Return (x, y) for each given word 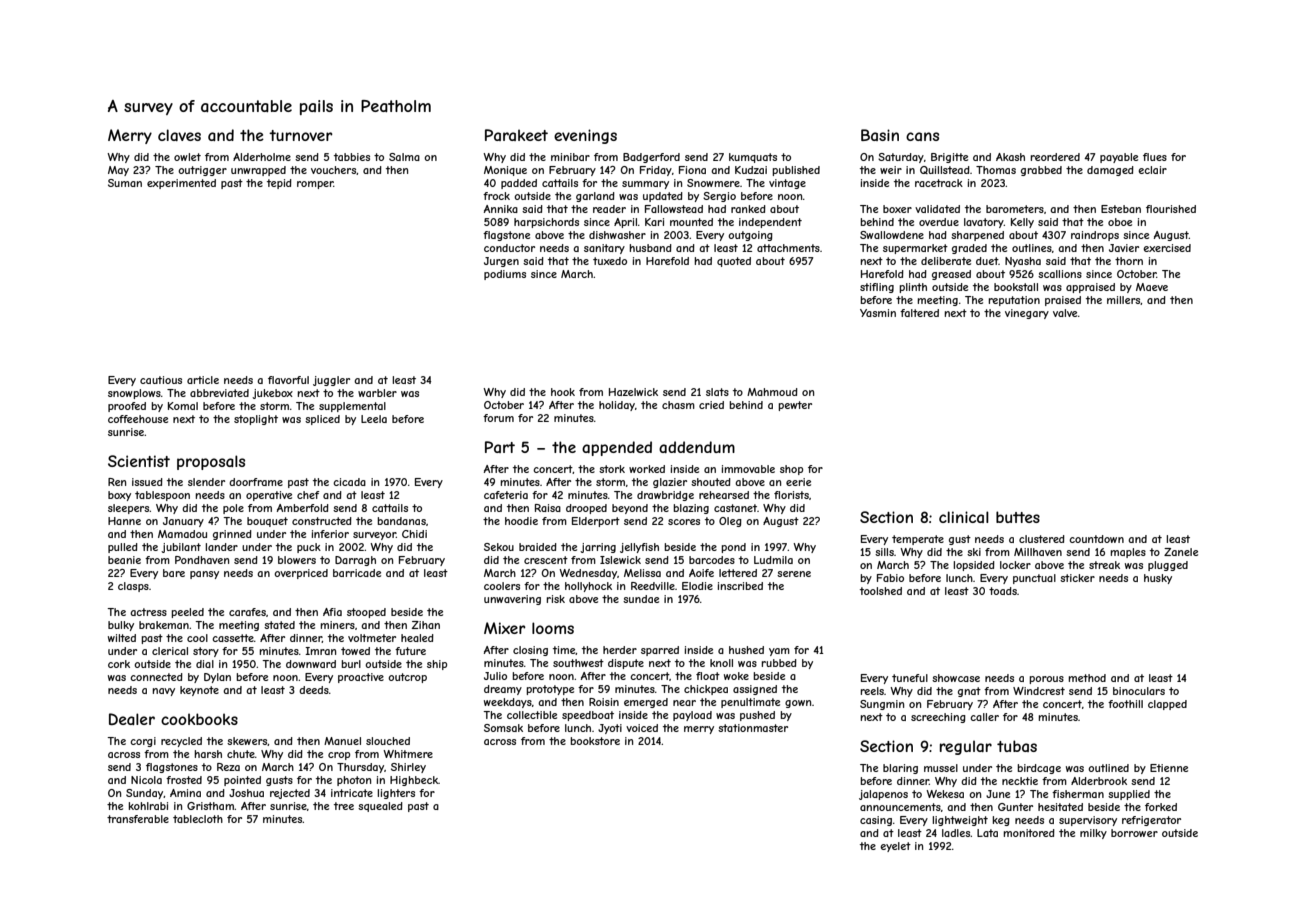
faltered (919, 313)
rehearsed (724, 495)
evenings (585, 136)
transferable (138, 819)
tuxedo (610, 261)
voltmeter (372, 638)
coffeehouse (138, 419)
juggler (331, 381)
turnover (301, 135)
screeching (938, 718)
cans (922, 136)
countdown (1096, 539)
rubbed (779, 663)
